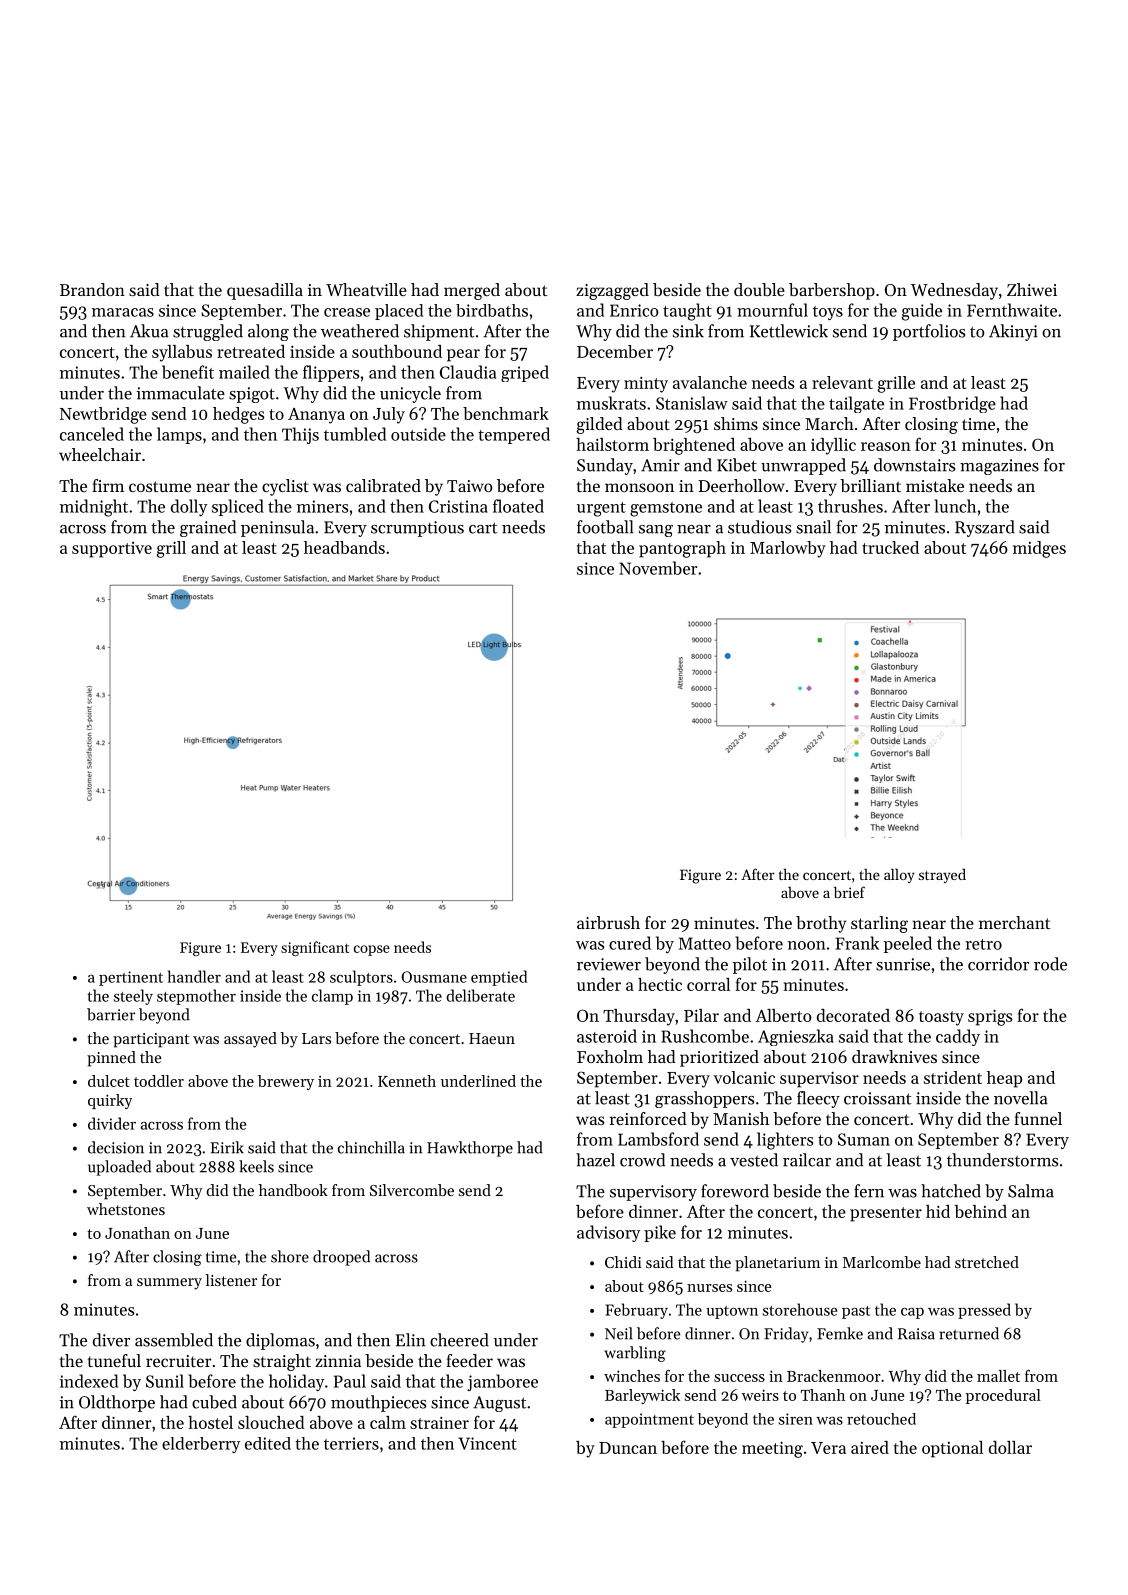 The height and width of the screenshot is (1595, 1128). What do you see at coordinates (1039, 549) in the screenshot?
I see `midges` at bounding box center [1039, 549].
